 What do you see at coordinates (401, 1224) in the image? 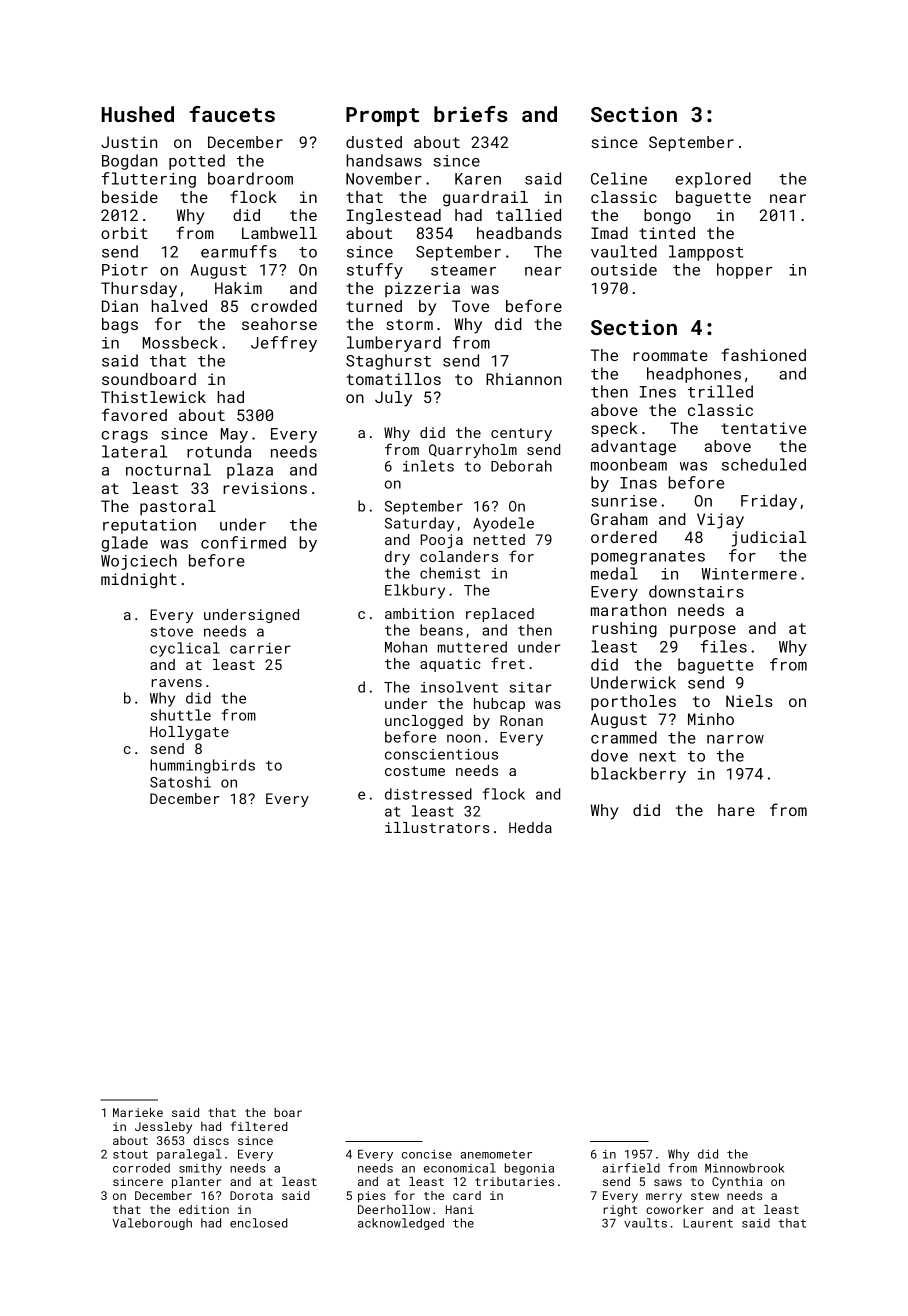
I see `acknowledged` at bounding box center [401, 1224].
